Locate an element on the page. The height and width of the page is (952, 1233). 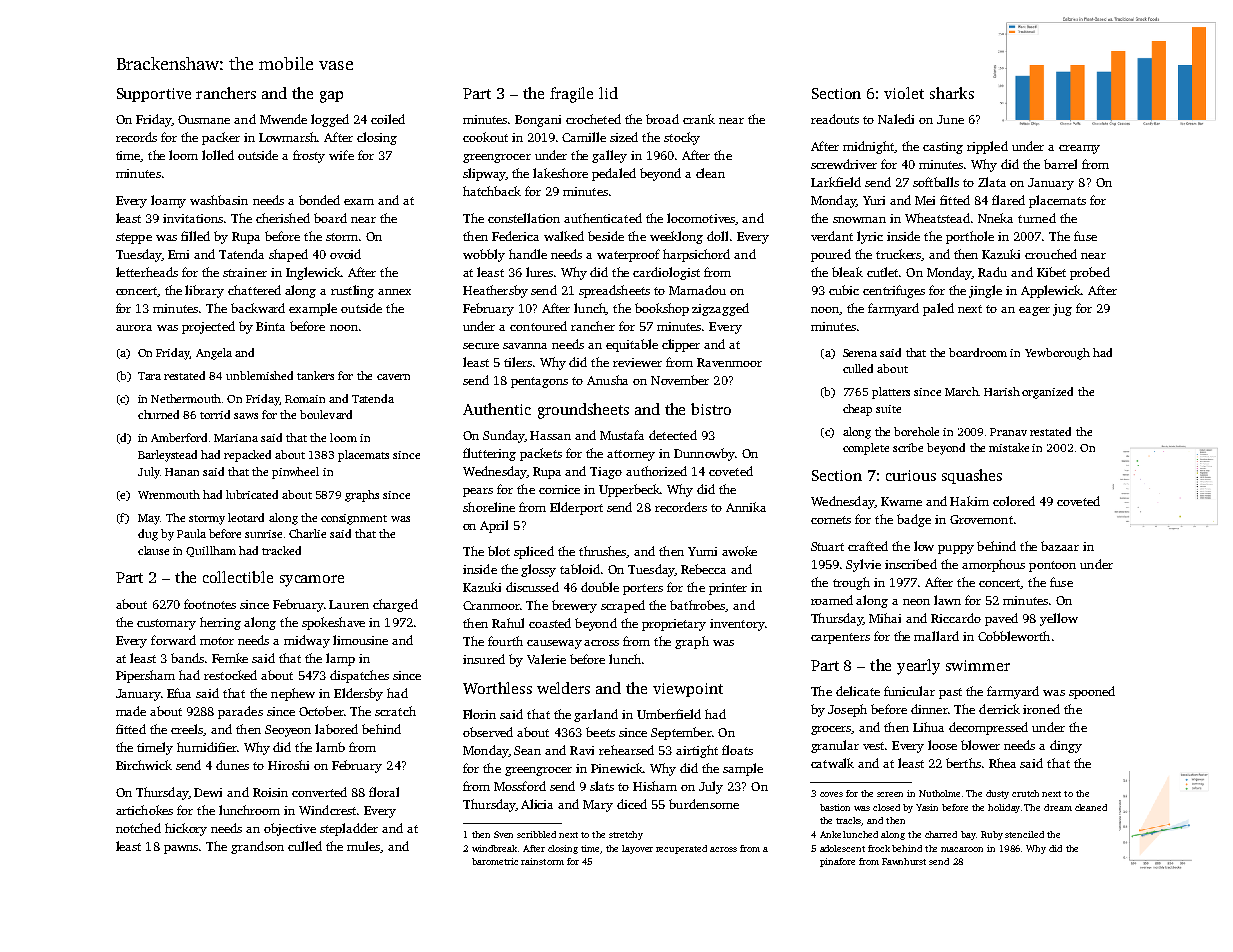
complete is located at coordinates (866, 449).
